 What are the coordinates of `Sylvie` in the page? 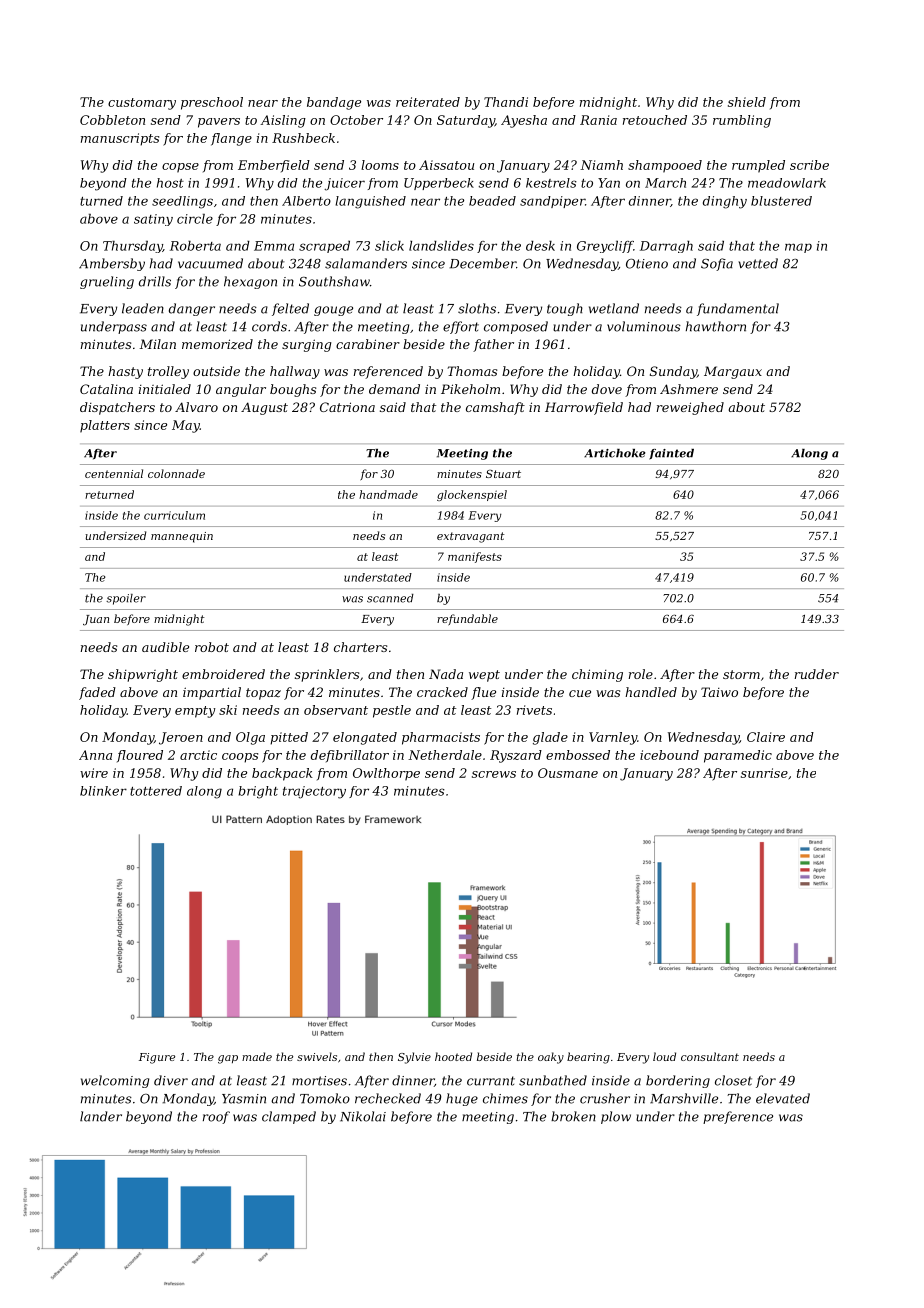 It's located at (414, 1058).
